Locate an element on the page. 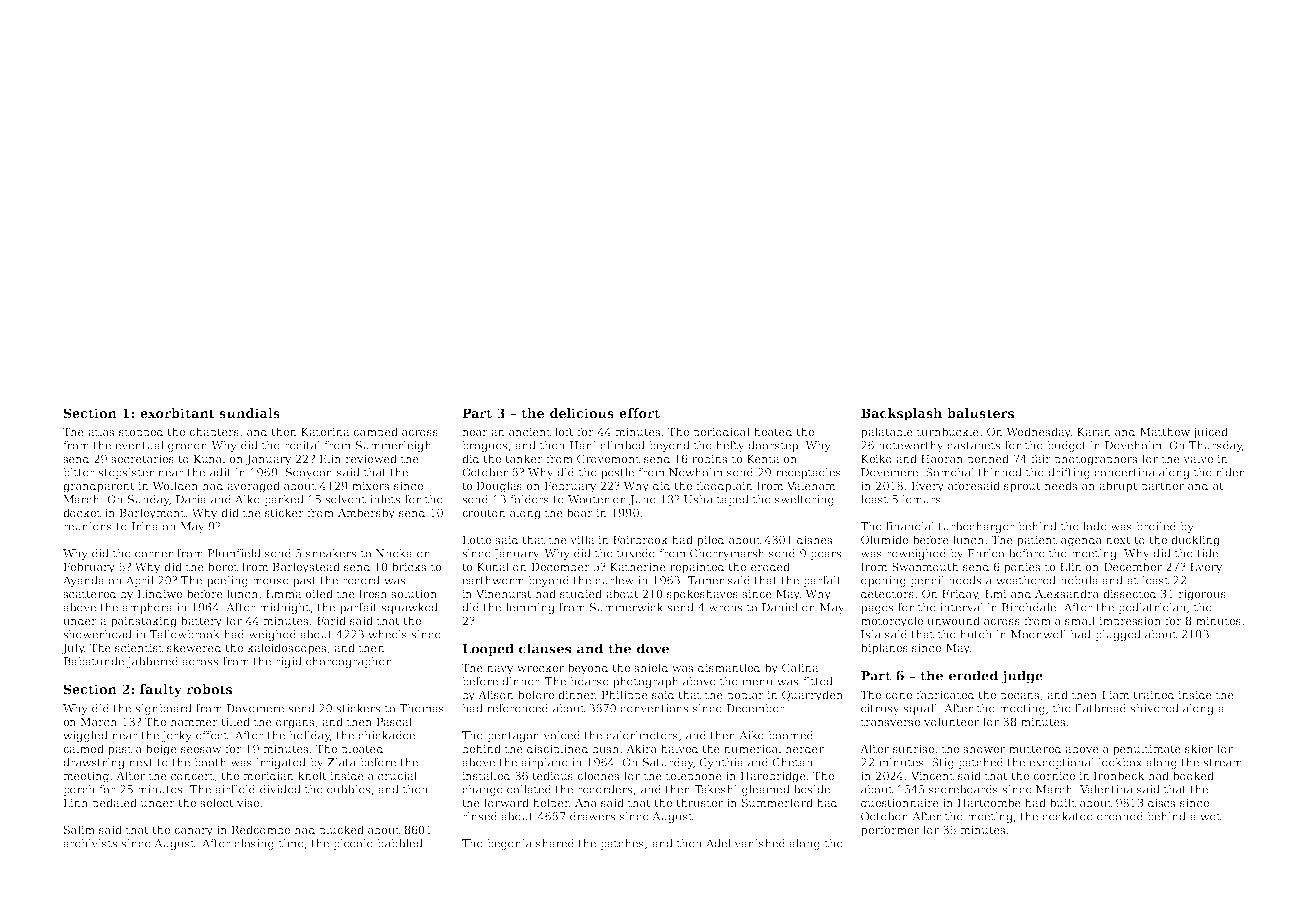 The width and height of the image is (1308, 924). Linh is located at coordinates (75, 802).
